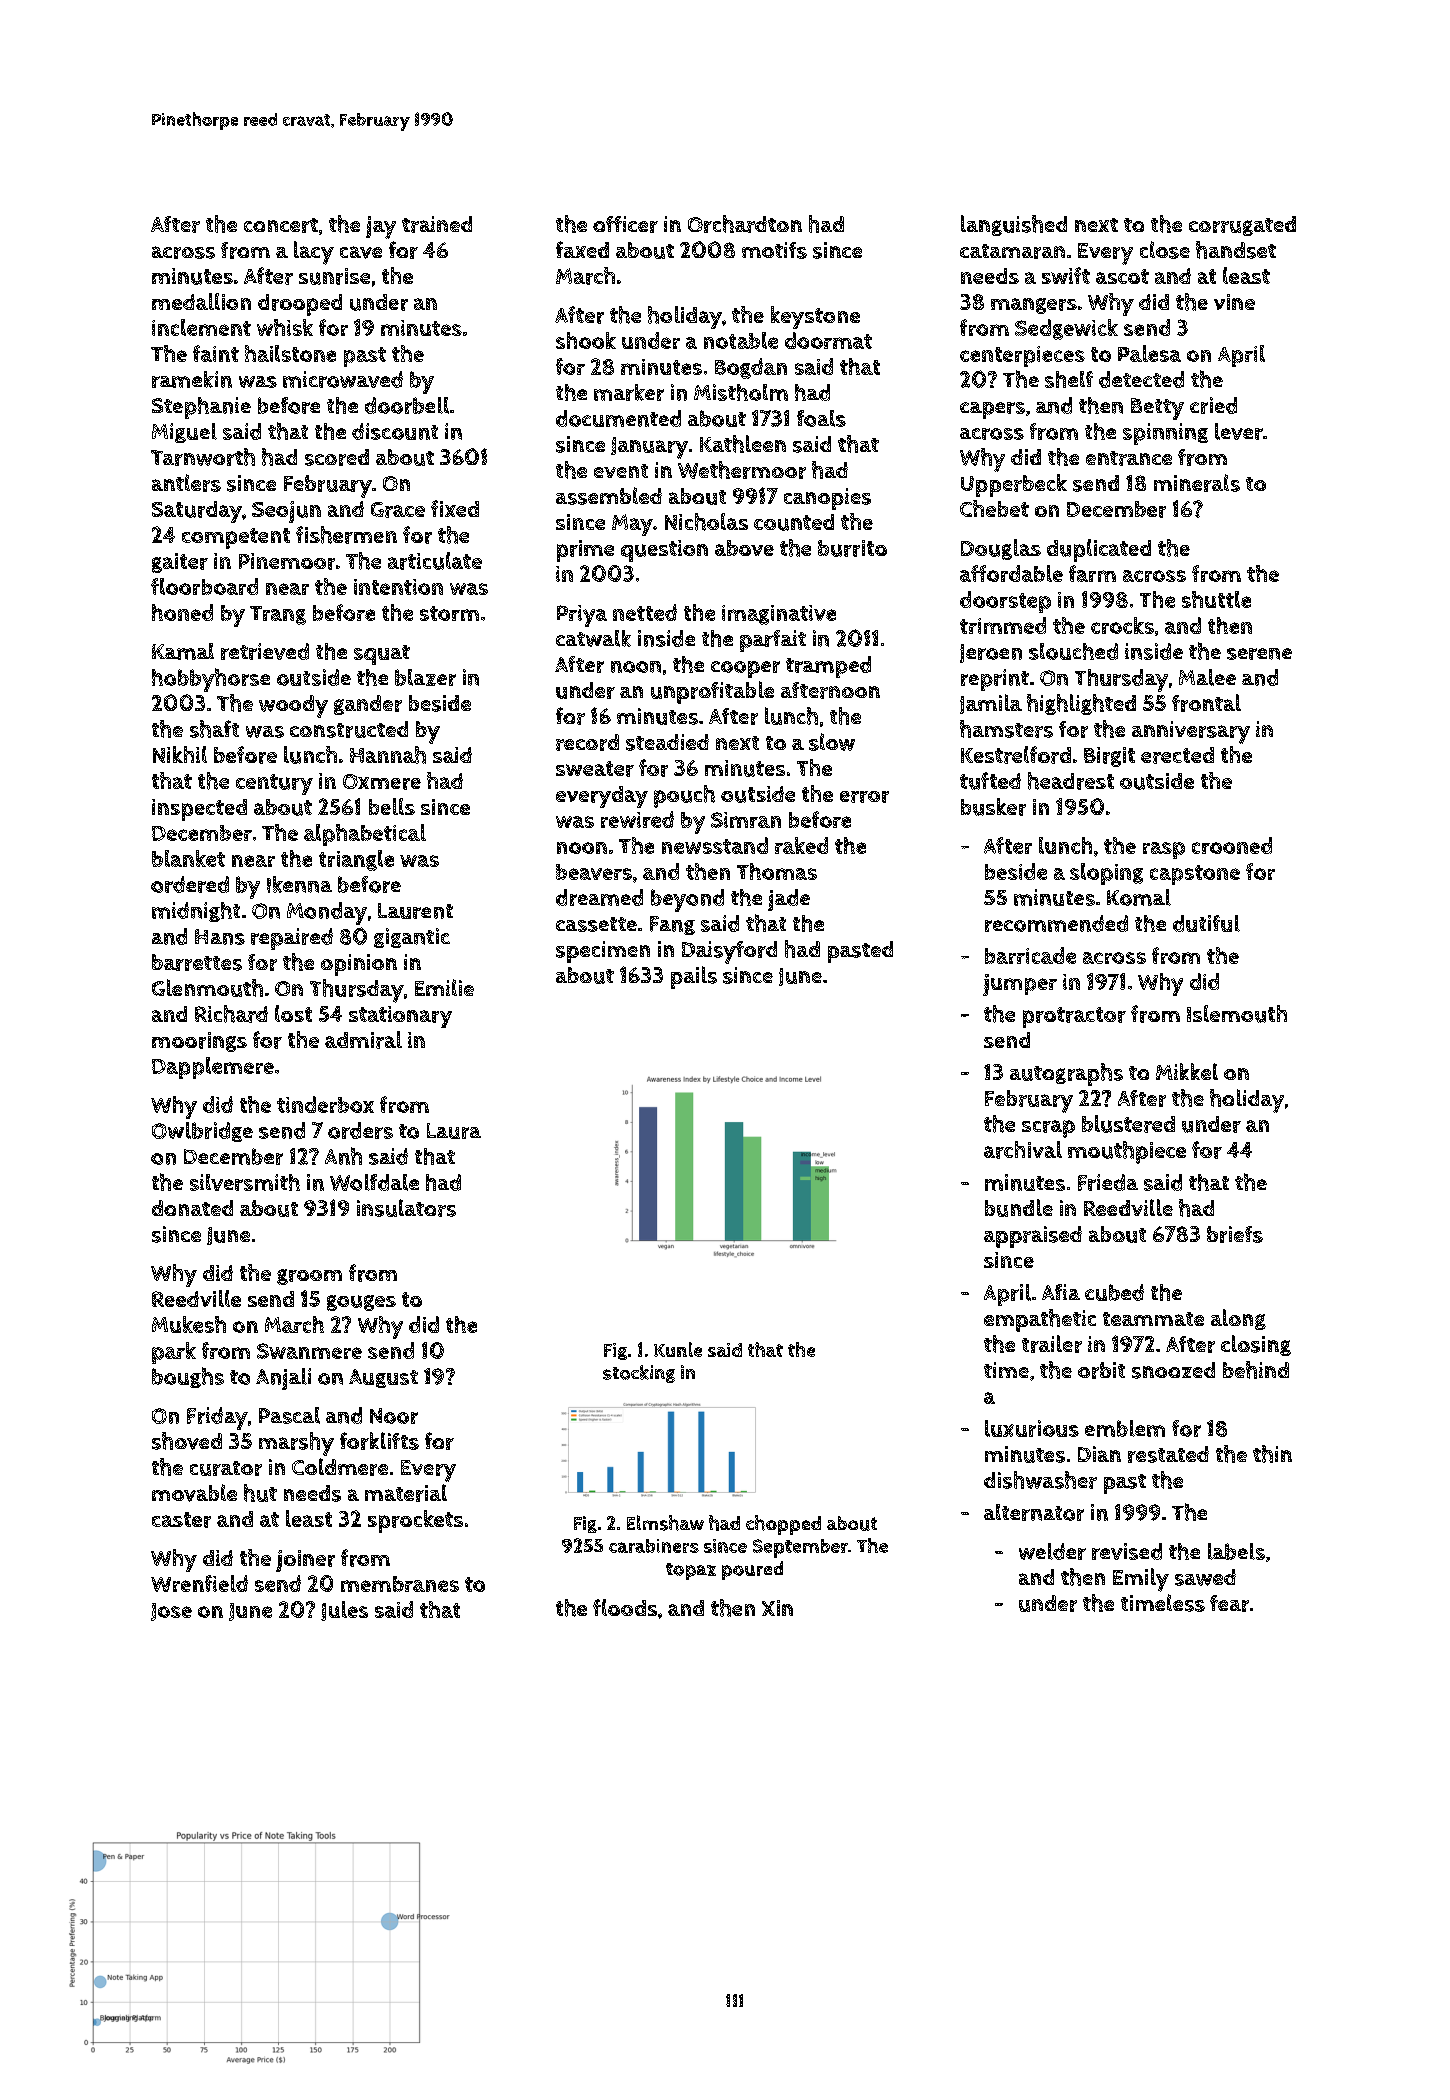  I want to click on protractor, so click(1074, 1017).
